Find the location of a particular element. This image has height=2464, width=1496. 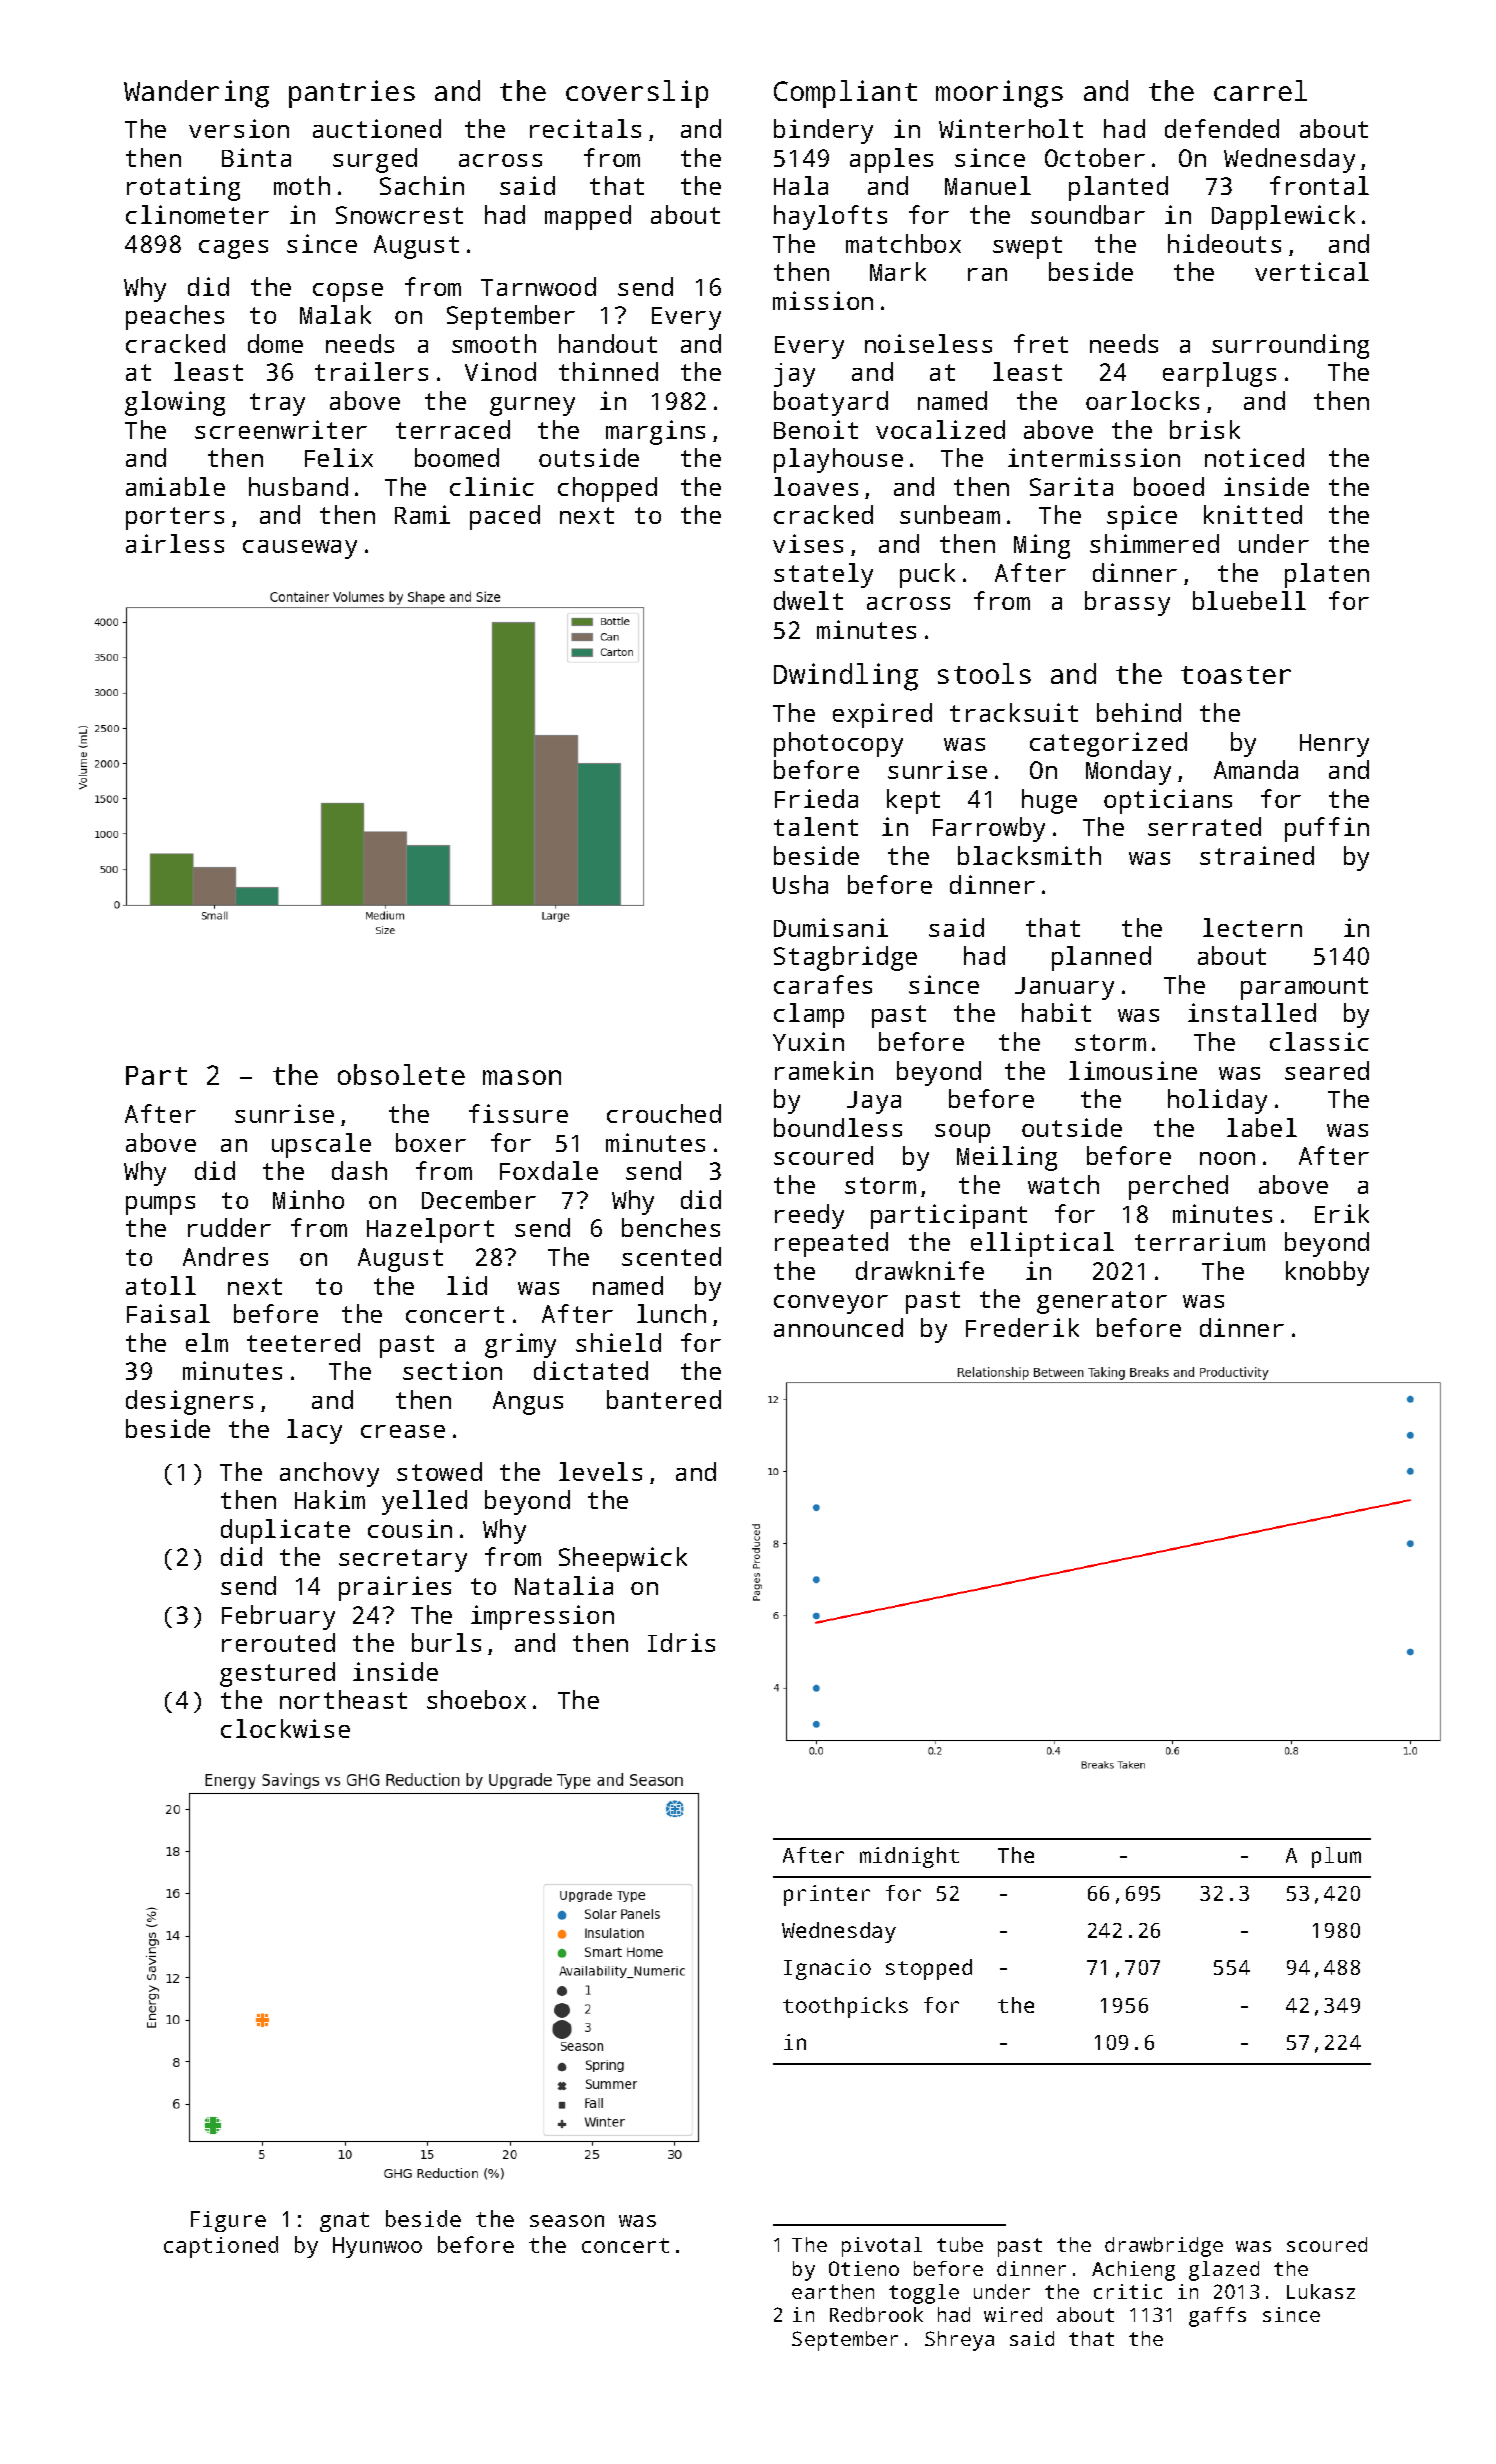

carrel is located at coordinates (1260, 90).
